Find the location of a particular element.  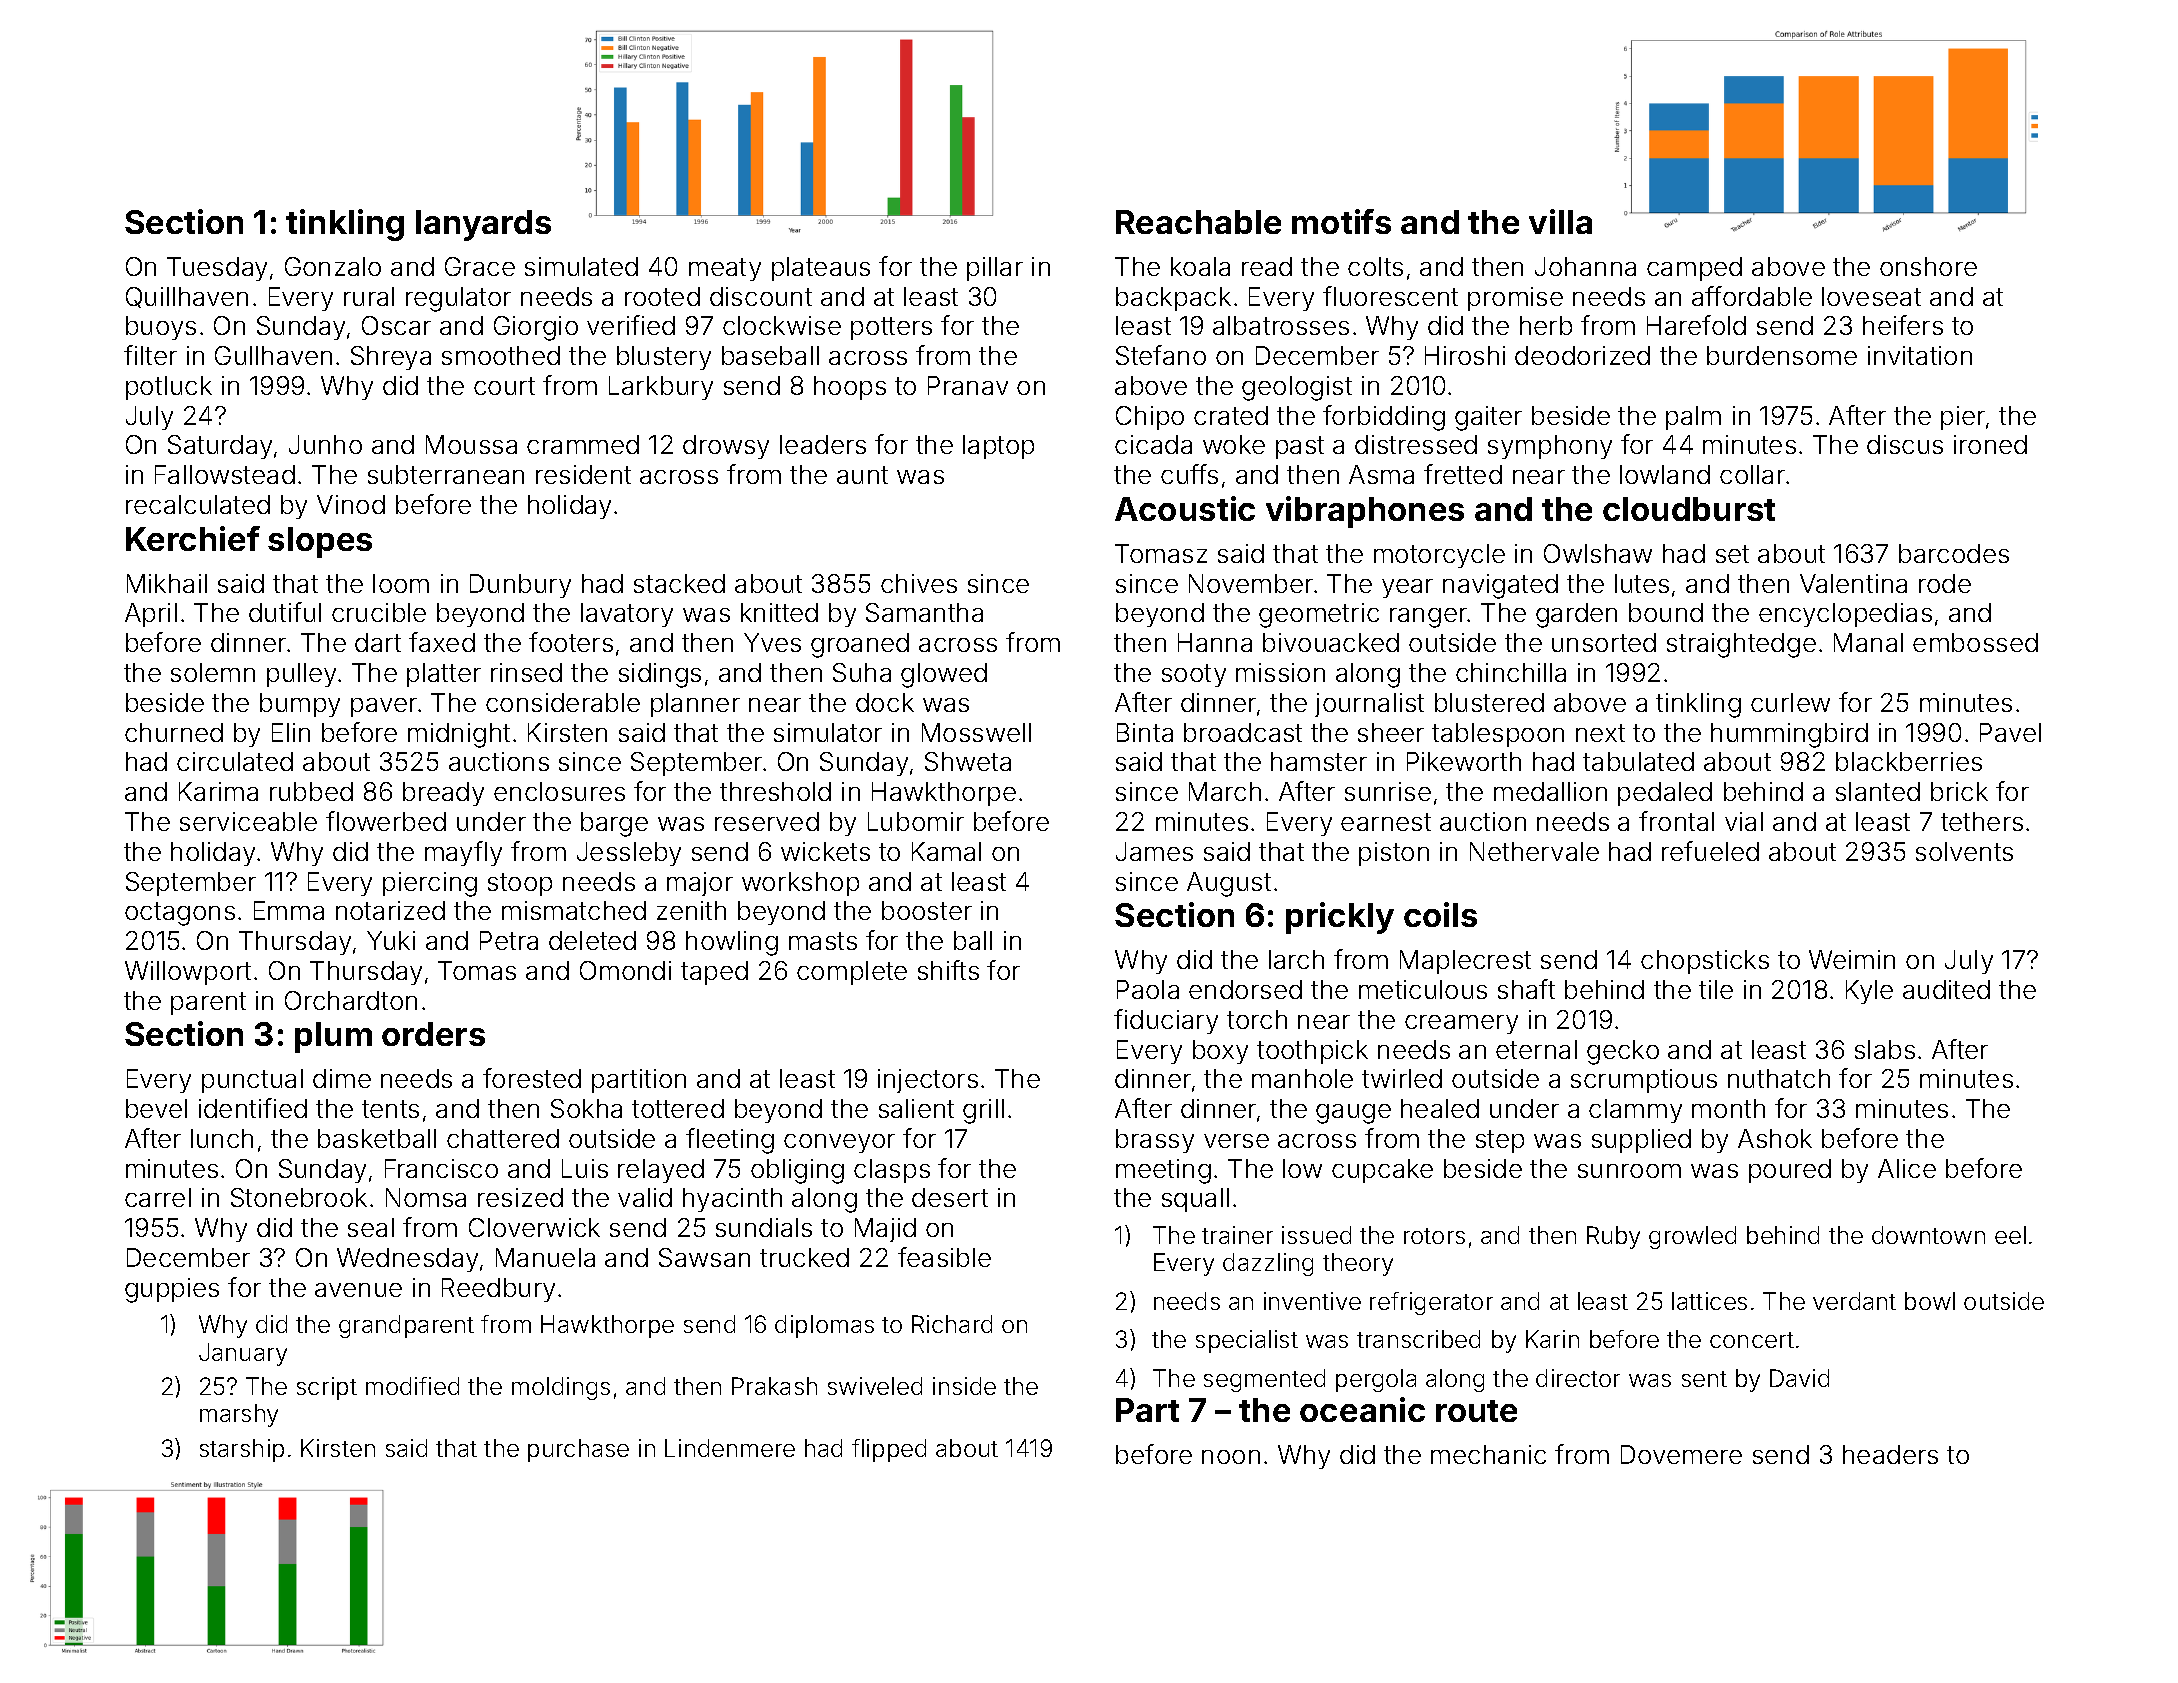

stoop is located at coordinates (520, 884).
